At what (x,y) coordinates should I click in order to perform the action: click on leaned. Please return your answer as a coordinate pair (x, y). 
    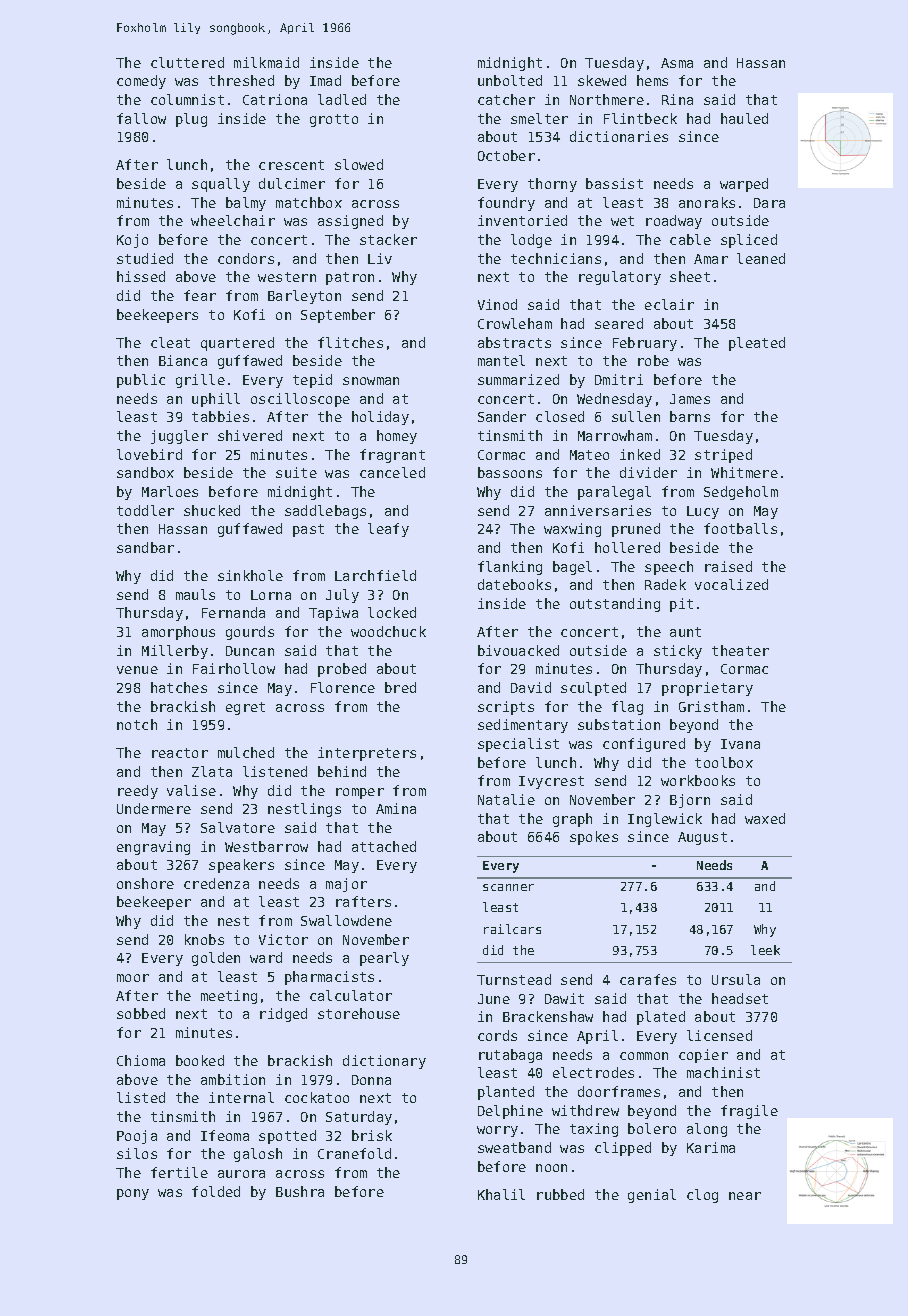
    Looking at the image, I should click on (761, 258).
